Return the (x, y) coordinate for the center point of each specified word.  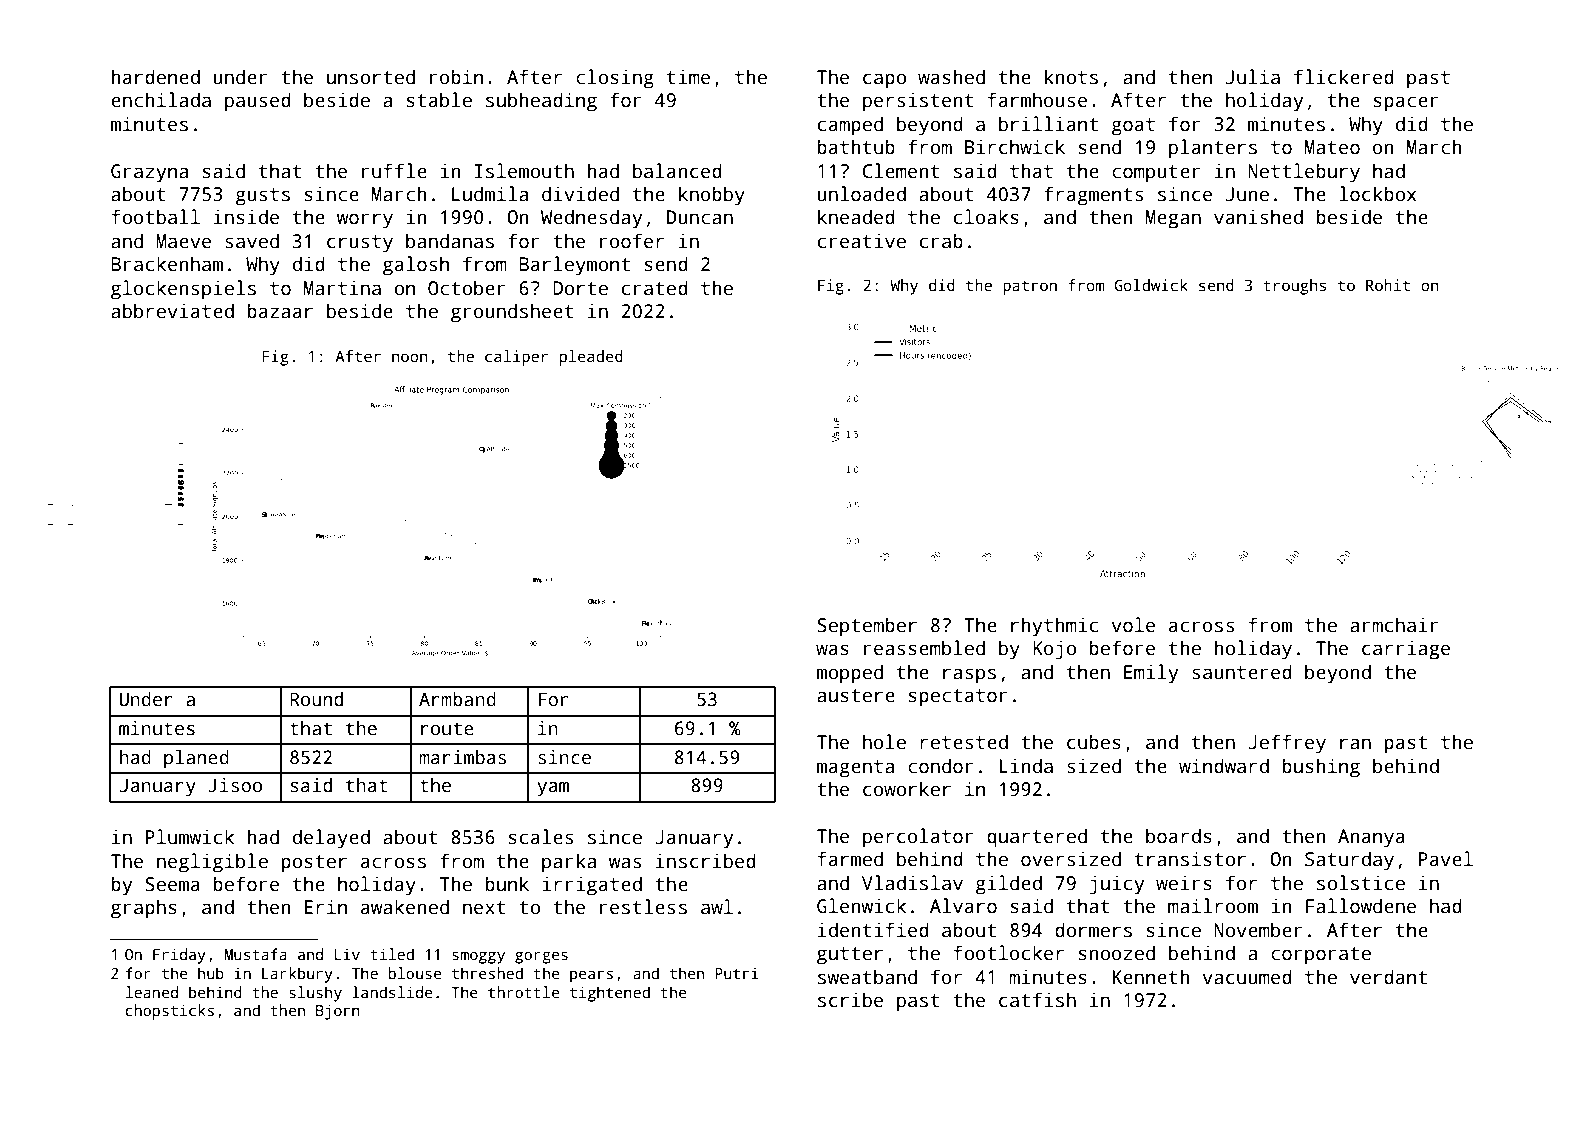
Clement (901, 171)
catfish (1037, 1000)
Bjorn (338, 1012)
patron (1030, 288)
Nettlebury (1304, 173)
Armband (457, 699)
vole (1133, 625)
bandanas (450, 241)
